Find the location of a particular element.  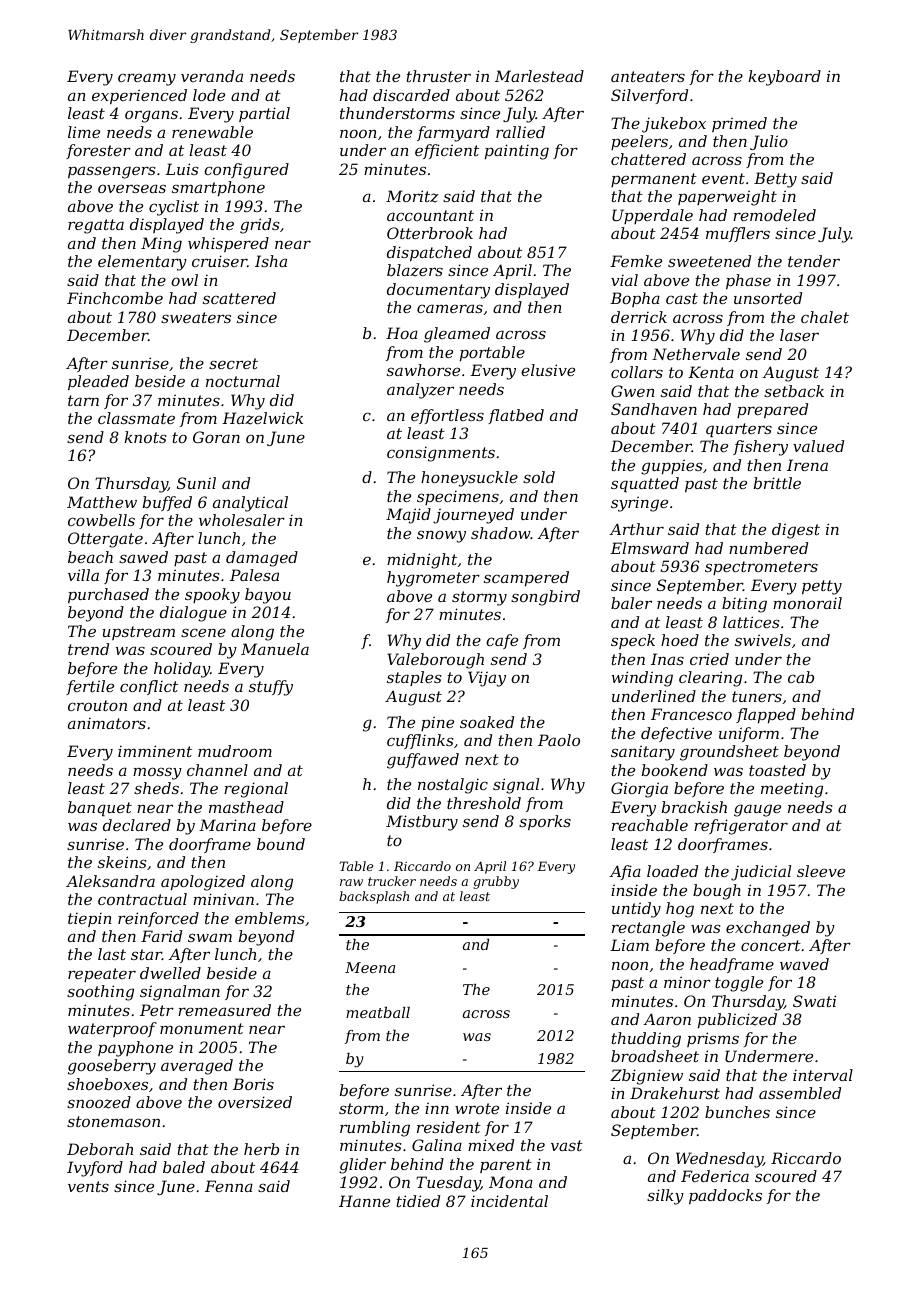

animators is located at coordinates (107, 723).
